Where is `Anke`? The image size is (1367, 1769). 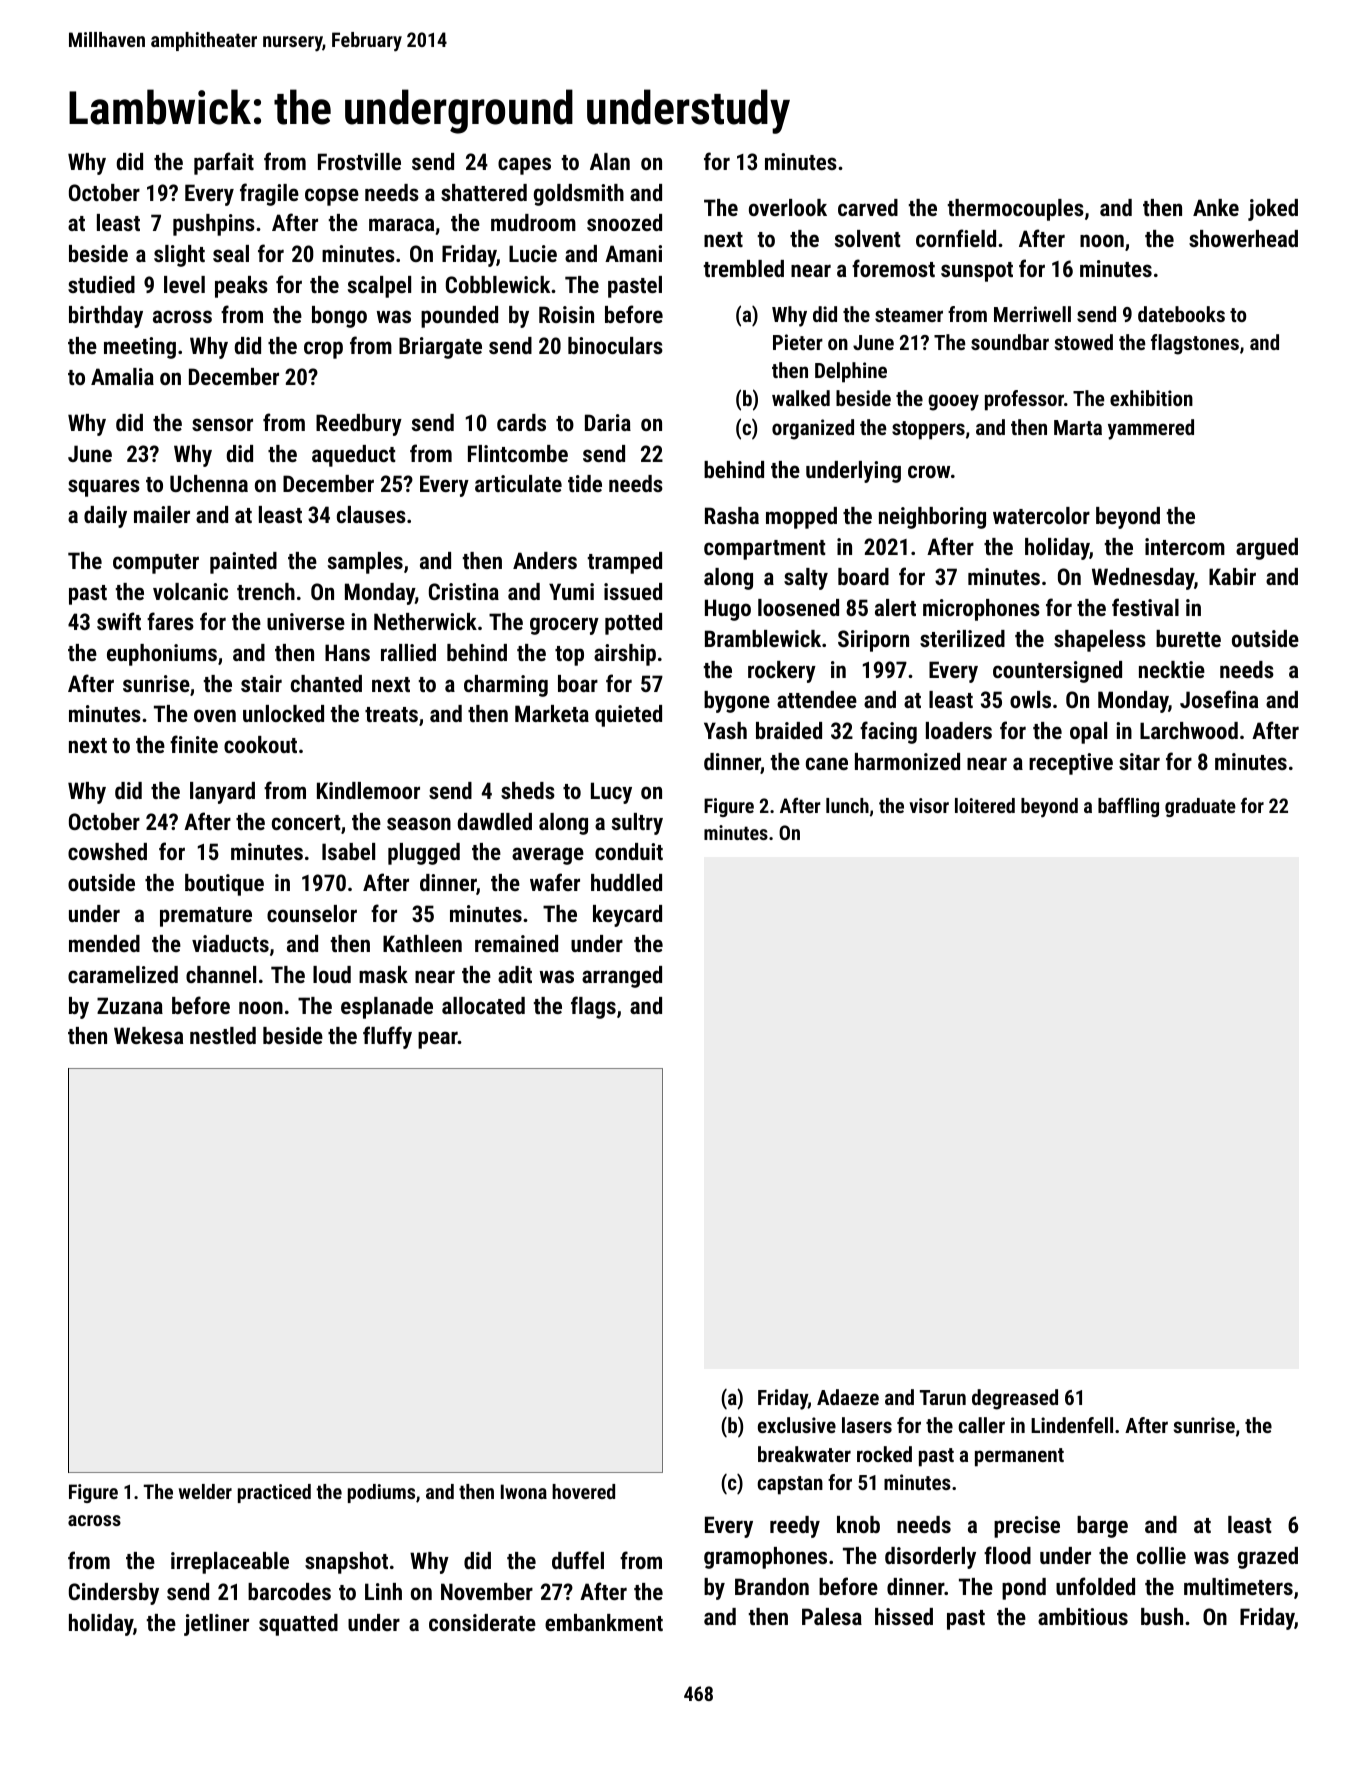
Anke is located at coordinates (1216, 207).
